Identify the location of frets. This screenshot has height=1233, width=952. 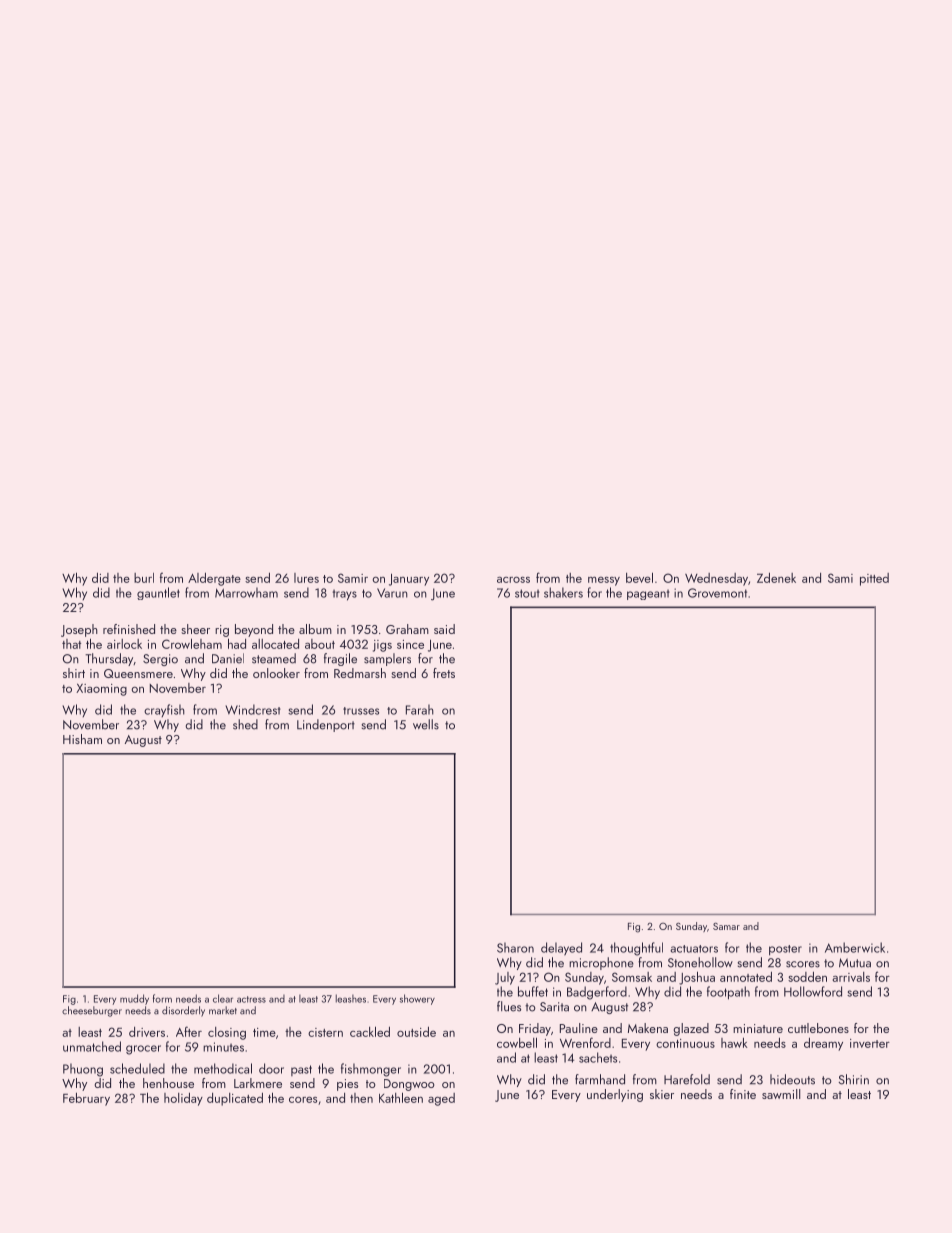
(444, 673).
